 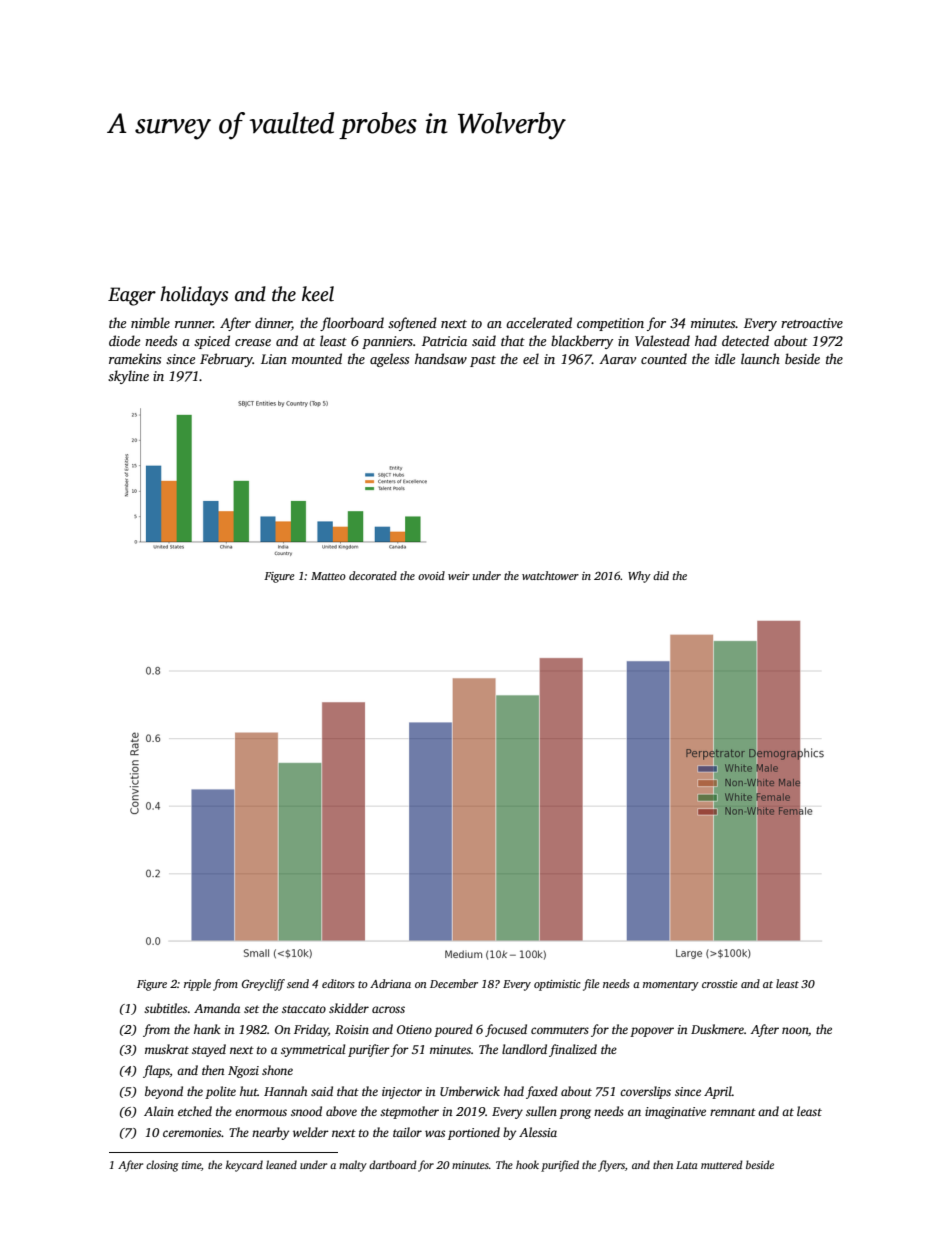 I want to click on watchtower, so click(x=550, y=575).
